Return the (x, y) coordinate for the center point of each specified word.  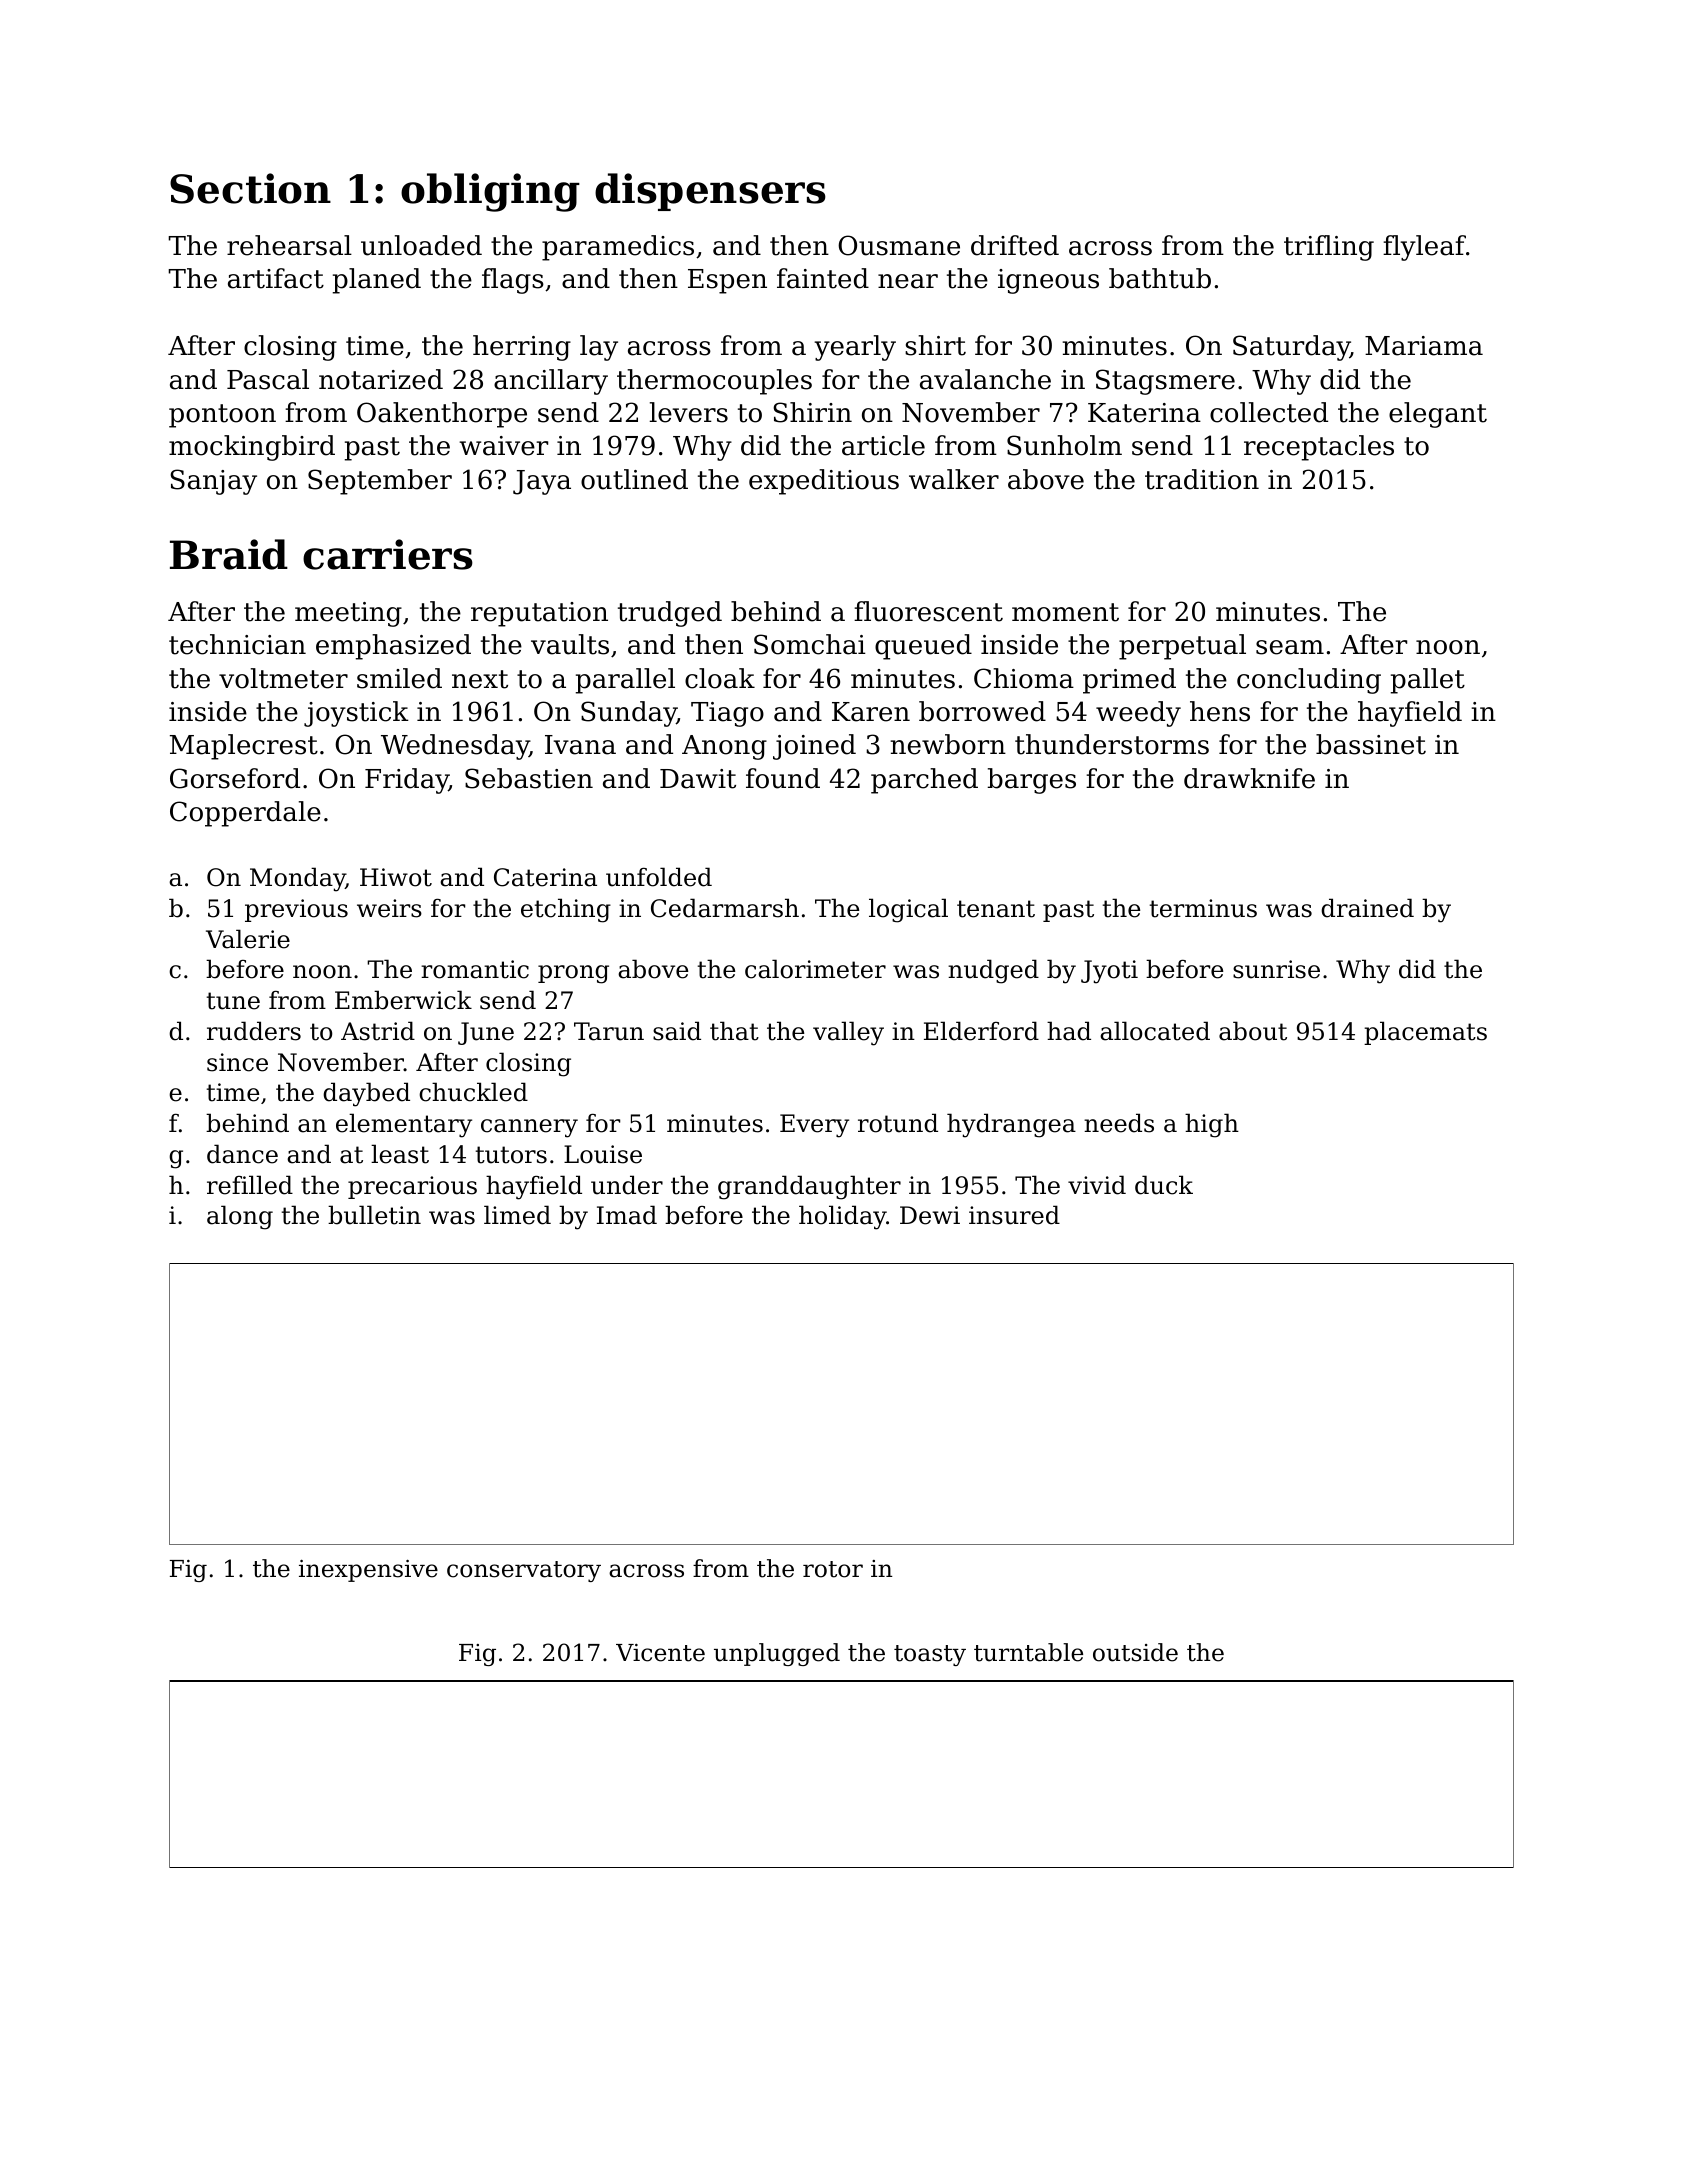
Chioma (1024, 678)
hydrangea (1011, 1125)
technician (237, 644)
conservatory (524, 1571)
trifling (1329, 248)
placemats (1425, 1033)
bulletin (374, 1215)
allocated (1155, 1031)
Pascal (268, 379)
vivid (1097, 1185)
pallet (1428, 681)
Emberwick (403, 1000)
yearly (855, 348)
